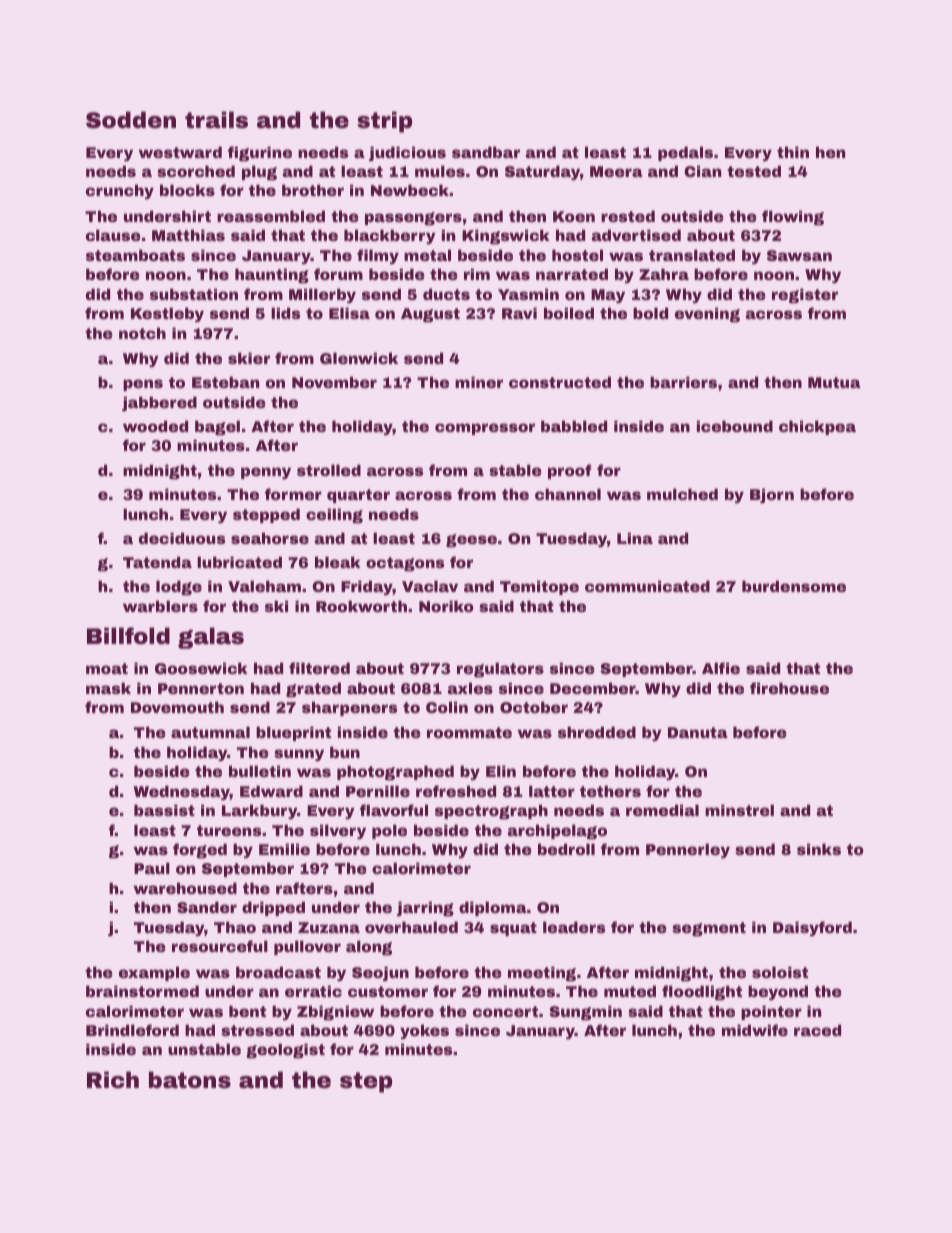 Image resolution: width=952 pixels, height=1233 pixels. Describe the element at coordinates (772, 495) in the screenshot. I see `Bjorn` at that location.
